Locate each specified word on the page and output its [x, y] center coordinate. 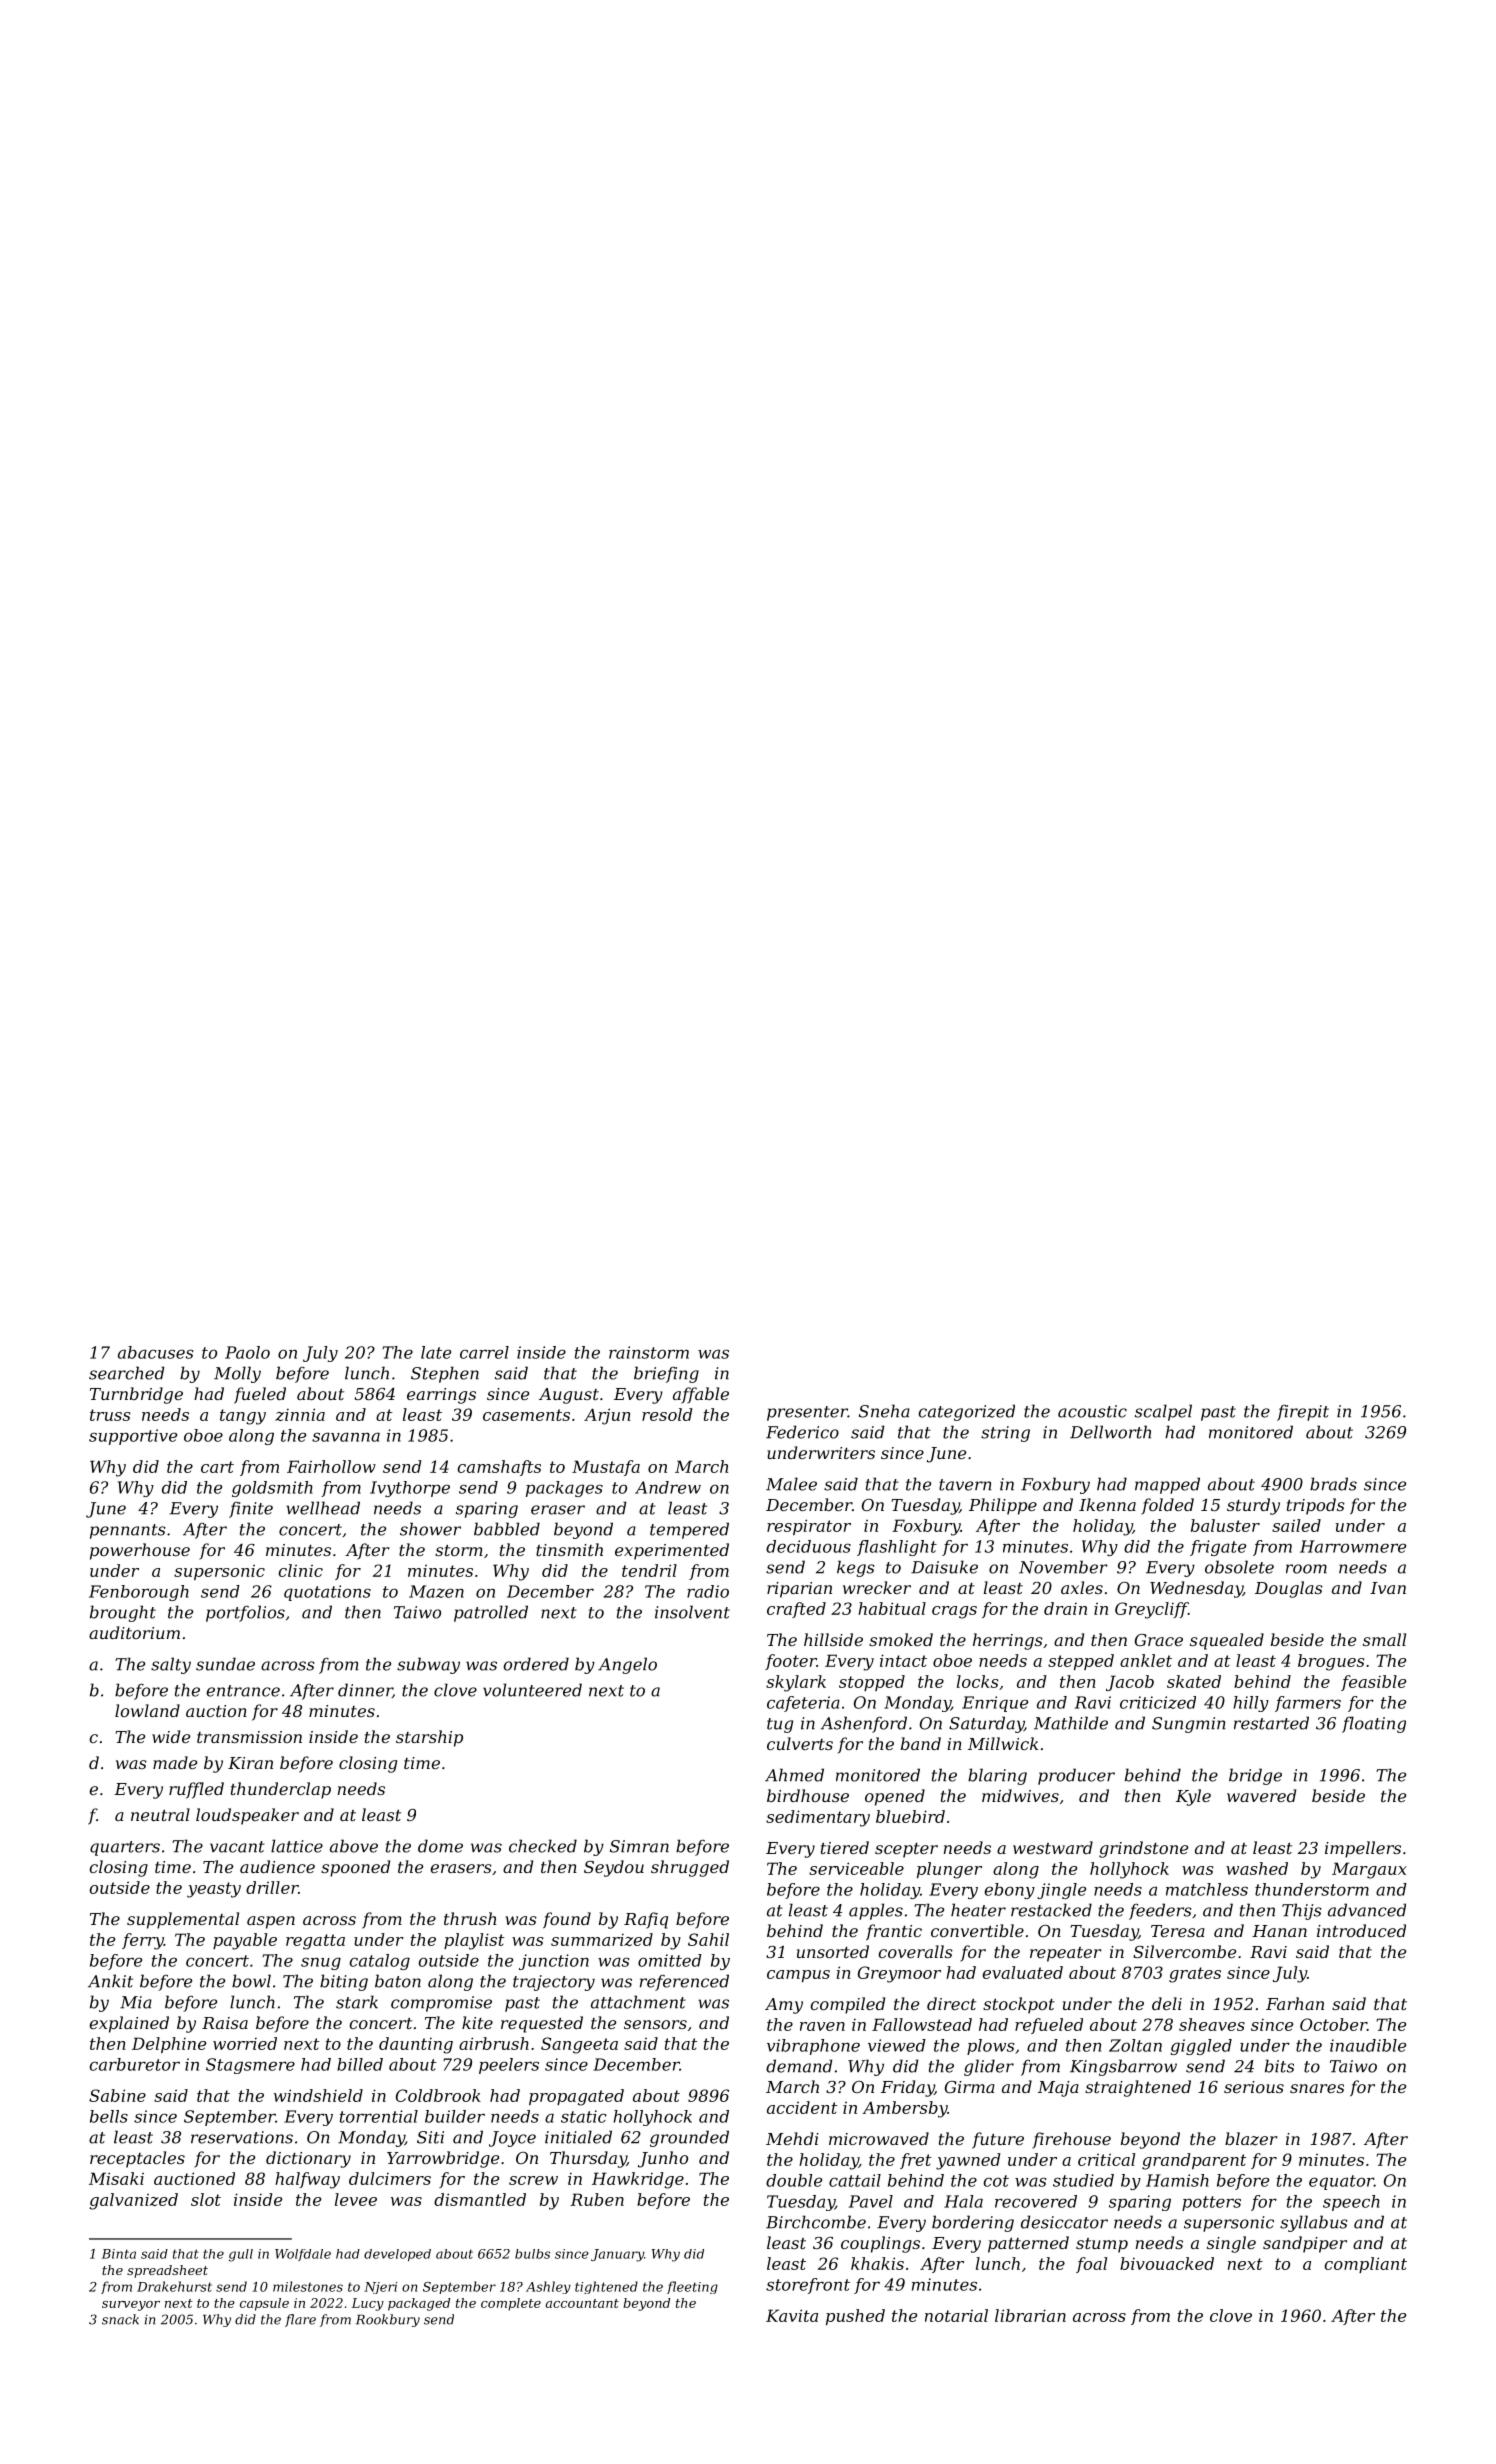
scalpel [1163, 1412]
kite [477, 2022]
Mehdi [792, 2138]
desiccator [1064, 2222]
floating [1374, 1724]
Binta [119, 2254]
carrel [484, 1352]
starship [429, 1738]
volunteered [532, 1690]
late [436, 1352]
